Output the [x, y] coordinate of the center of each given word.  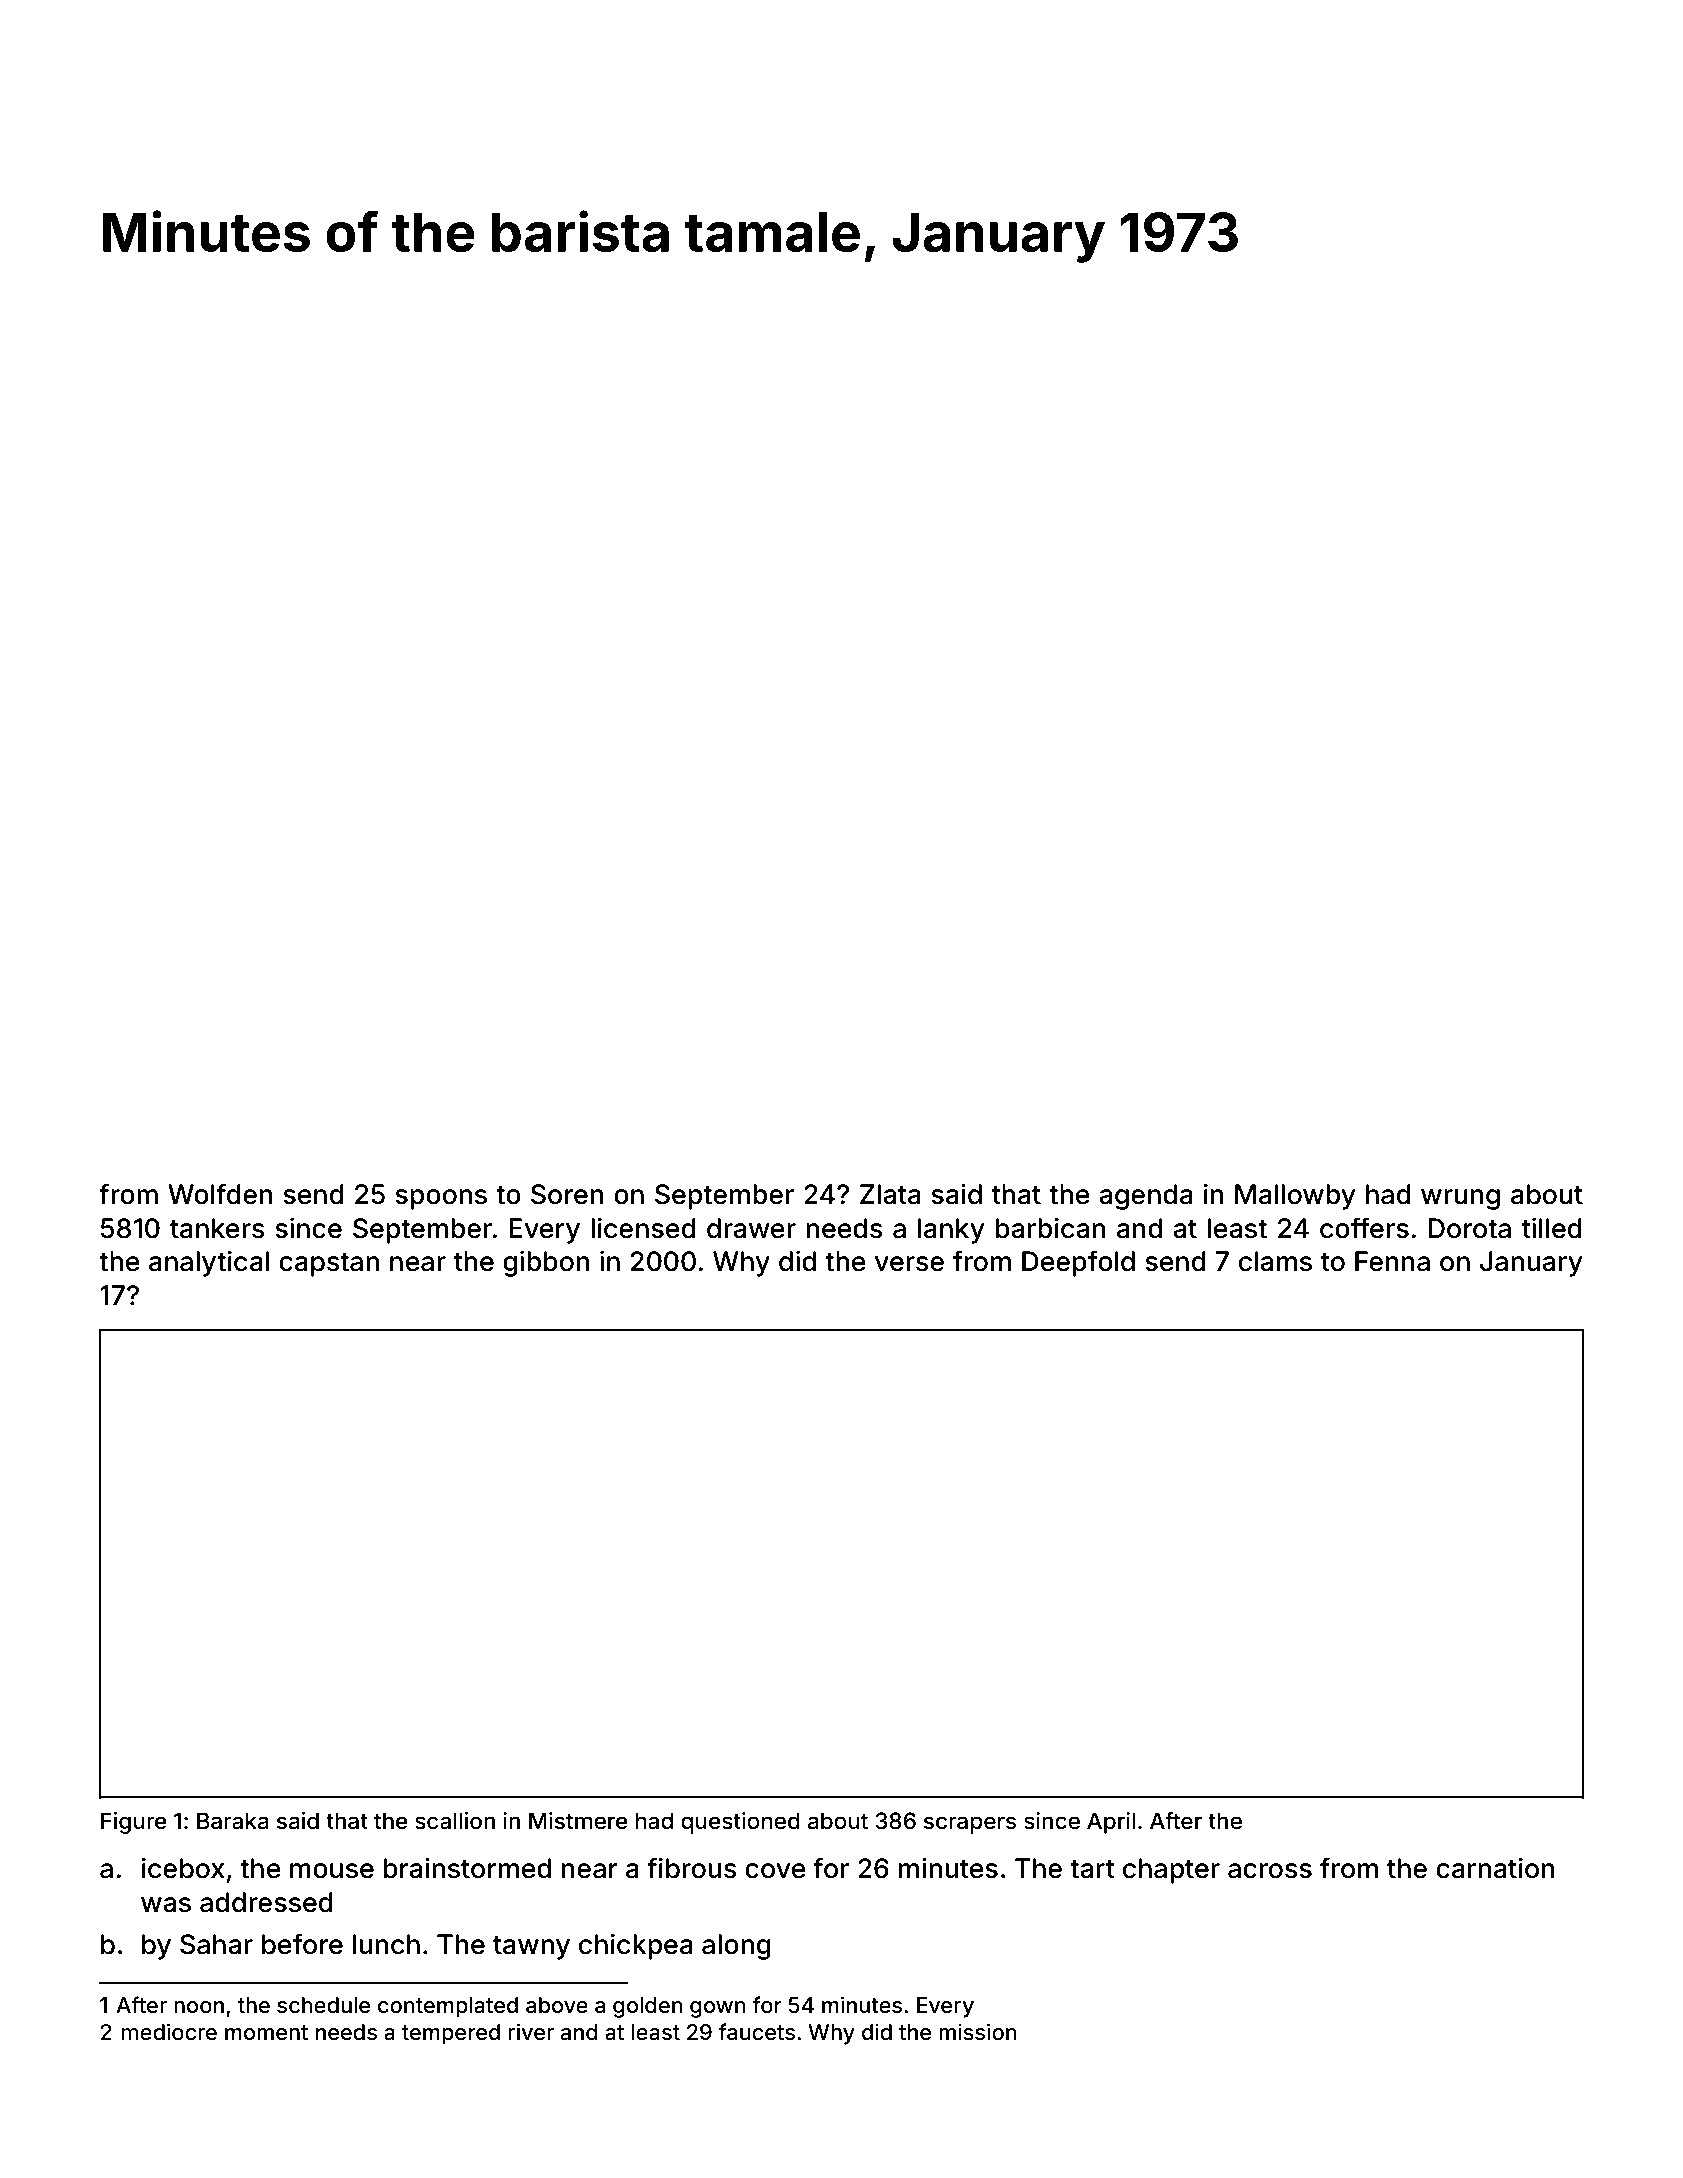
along [736, 1947]
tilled [1552, 1228]
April [1111, 1823]
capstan [329, 1265]
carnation [1495, 1868]
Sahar [216, 1944]
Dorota [1469, 1228]
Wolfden [220, 1194]
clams [1275, 1261]
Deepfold [1078, 1263]
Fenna [1392, 1261]
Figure [134, 1823]
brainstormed [467, 1868]
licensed [643, 1228]
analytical [209, 1264]
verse [909, 1264]
